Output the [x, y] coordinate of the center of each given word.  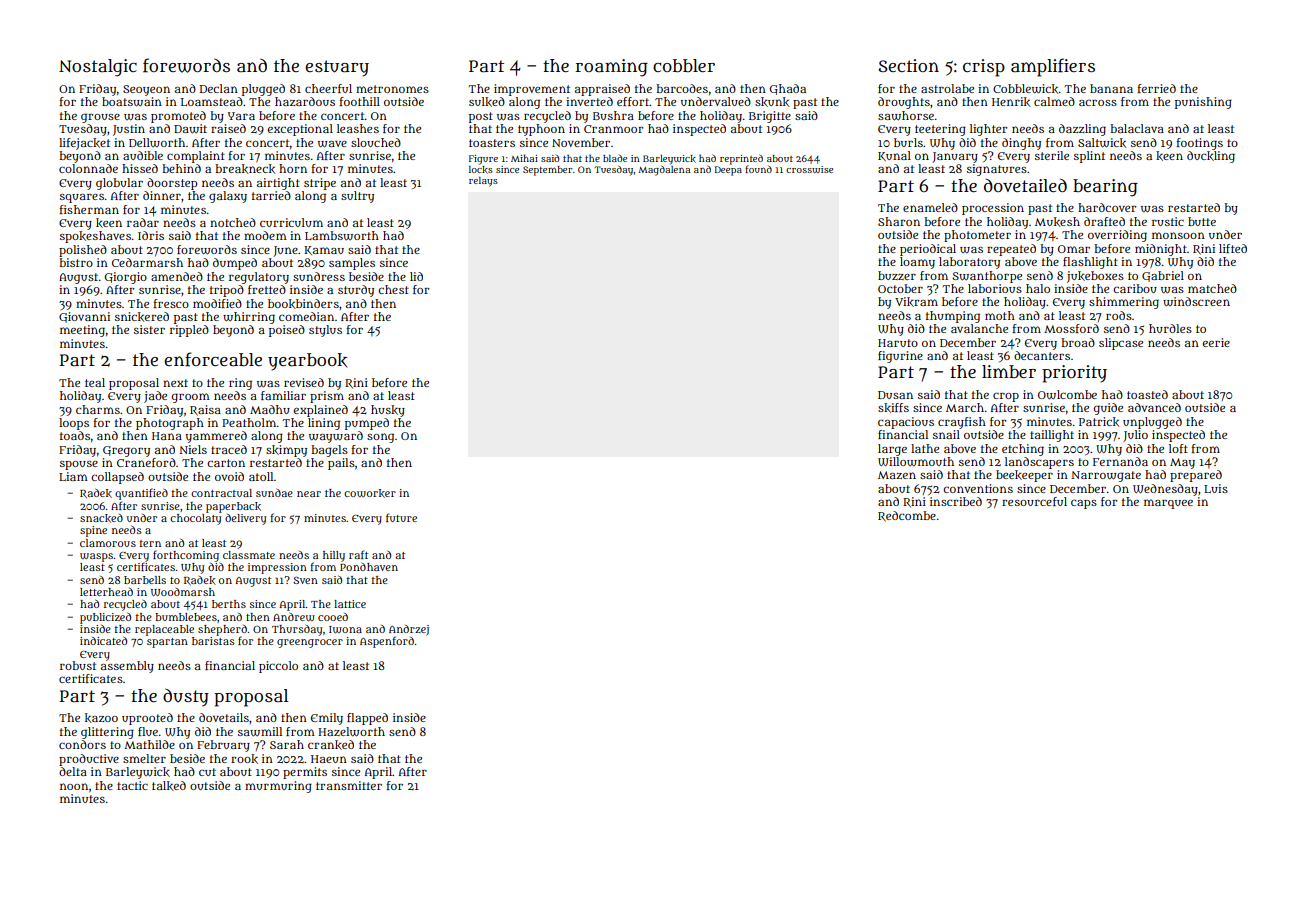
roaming [612, 68]
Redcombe [907, 516]
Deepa [728, 171]
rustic [1168, 221]
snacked [101, 518]
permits [305, 773]
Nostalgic [98, 68]
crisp [984, 68]
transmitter [349, 785]
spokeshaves [95, 237]
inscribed [956, 501]
